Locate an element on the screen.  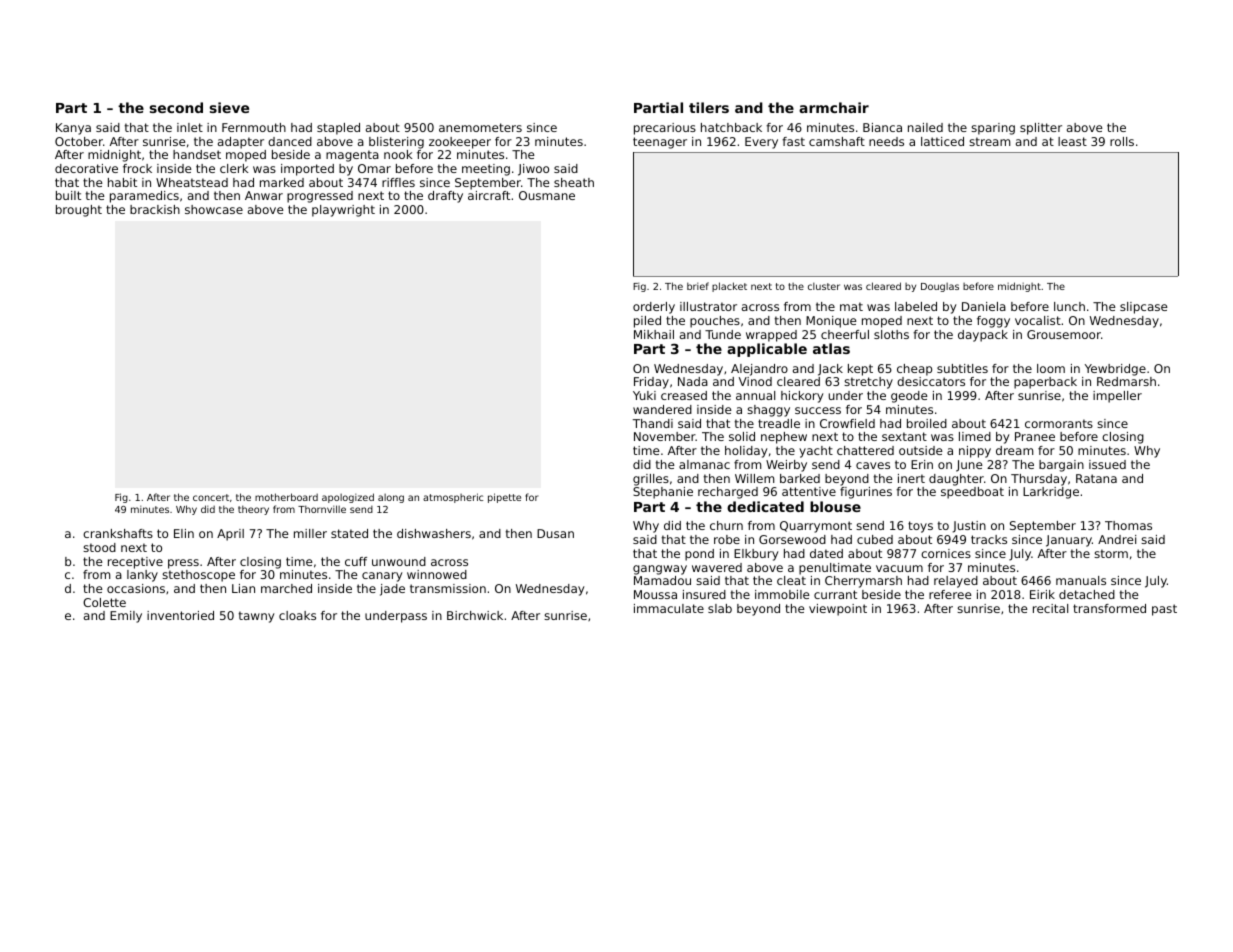
orderly is located at coordinates (654, 308).
